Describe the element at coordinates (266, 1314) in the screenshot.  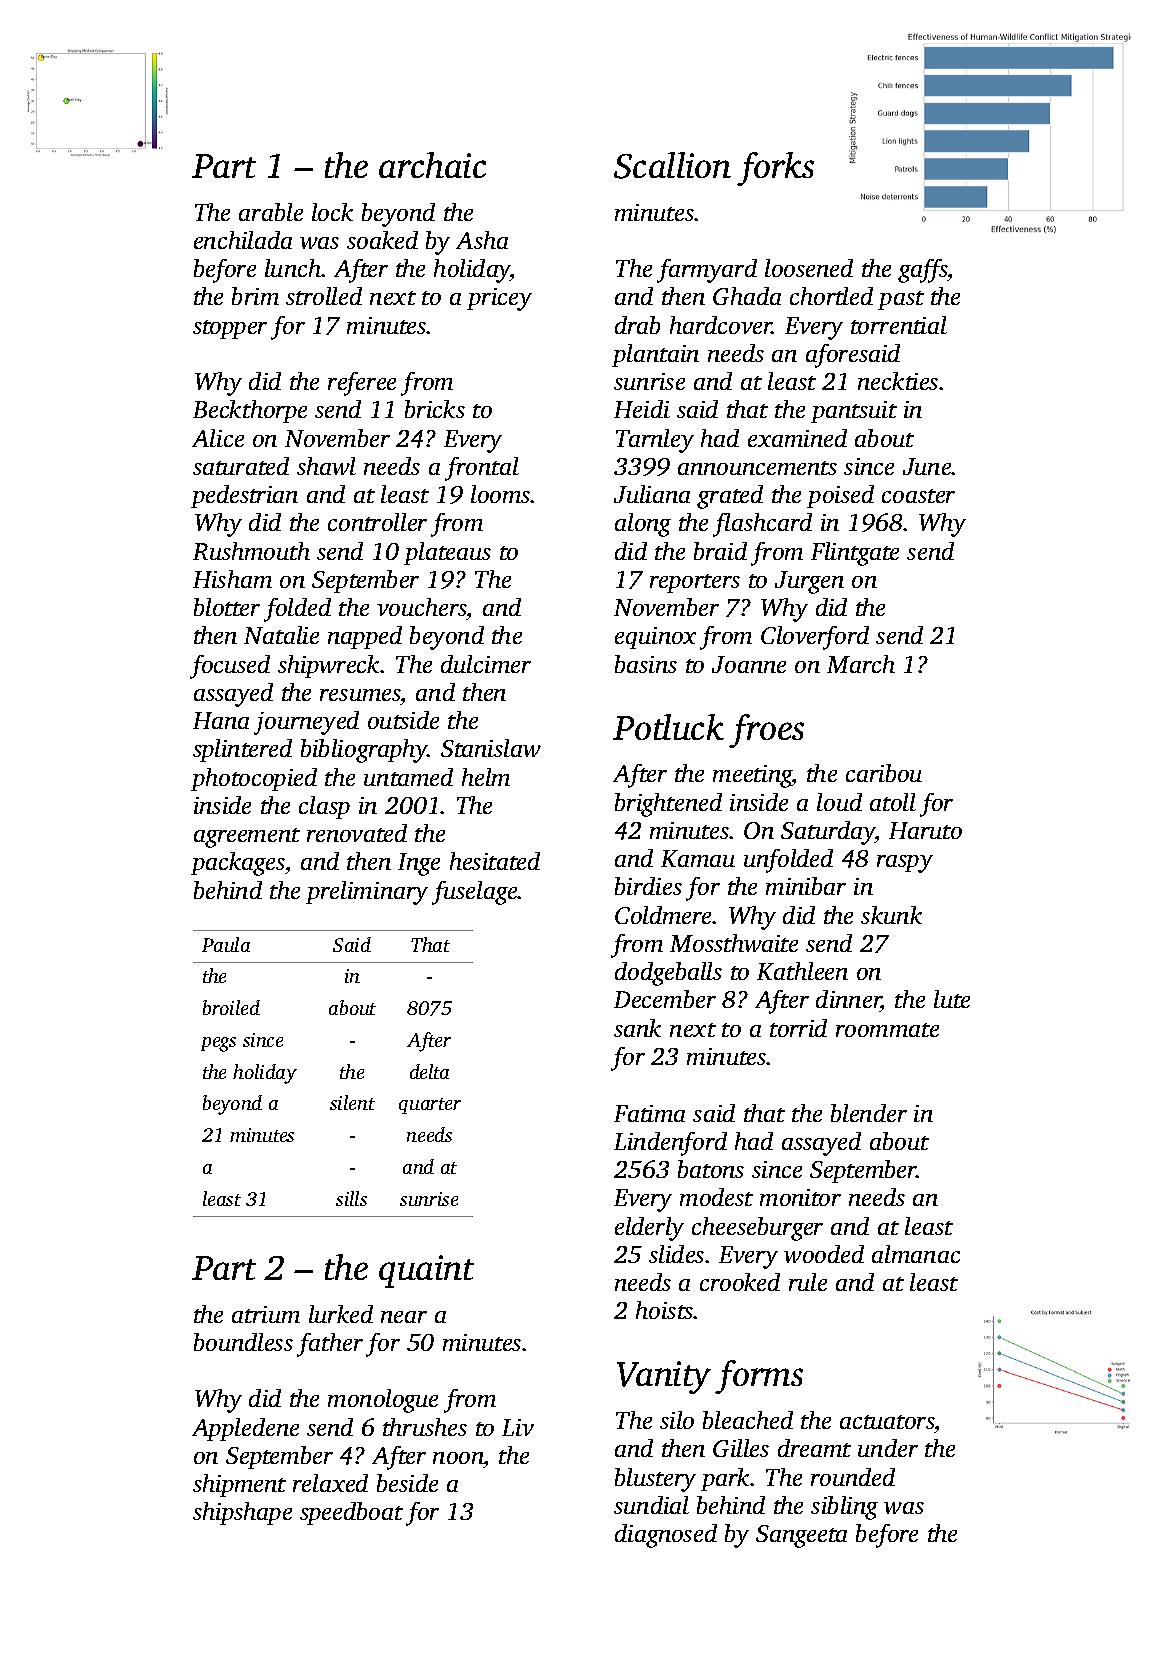
I see `atrium` at that location.
